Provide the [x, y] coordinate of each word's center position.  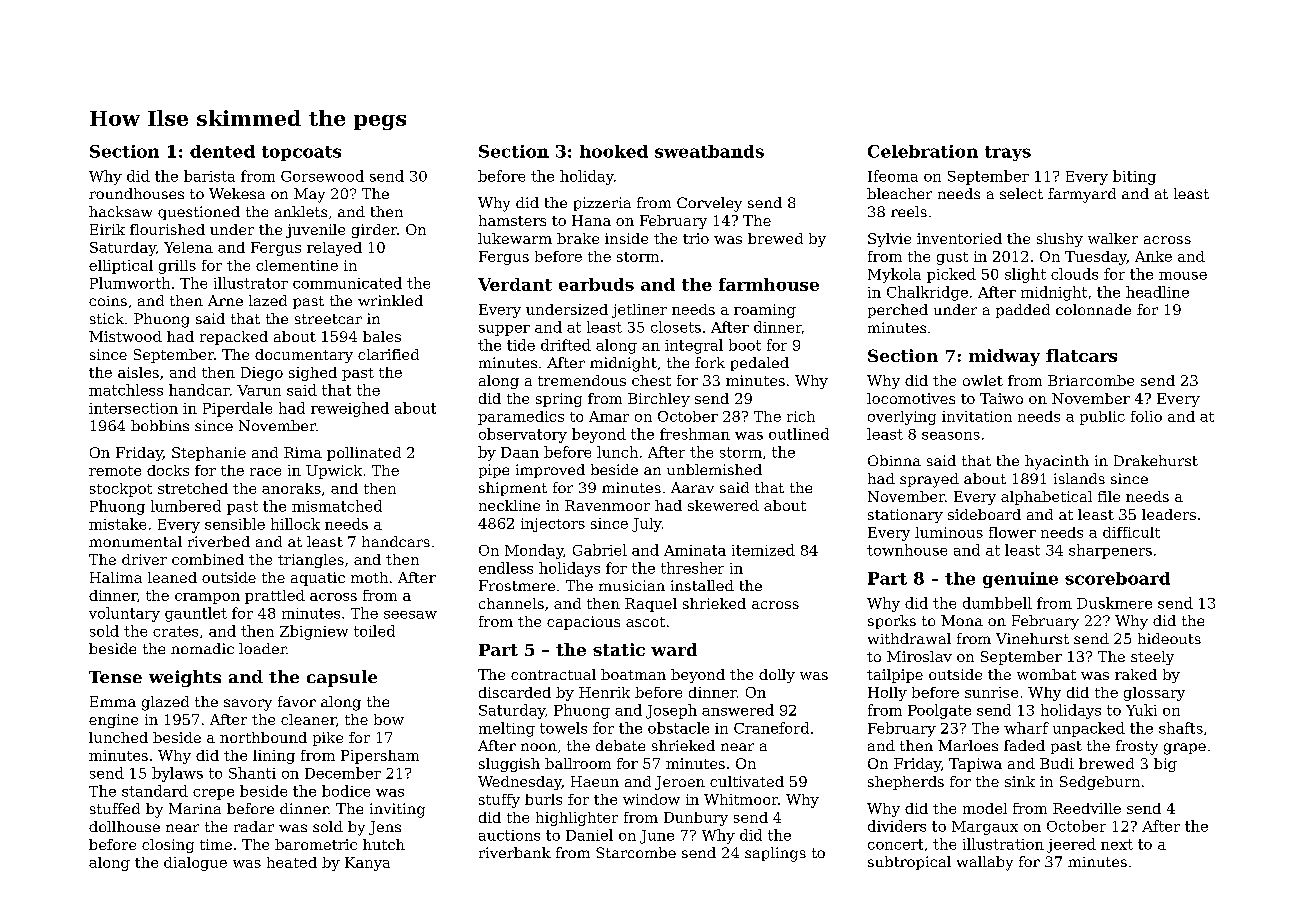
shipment [513, 489]
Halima [116, 577]
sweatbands [709, 151]
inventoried [959, 238]
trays [1008, 153]
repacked [234, 338]
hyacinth [1057, 462]
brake [578, 238]
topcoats [301, 153]
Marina [195, 808]
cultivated [747, 781]
